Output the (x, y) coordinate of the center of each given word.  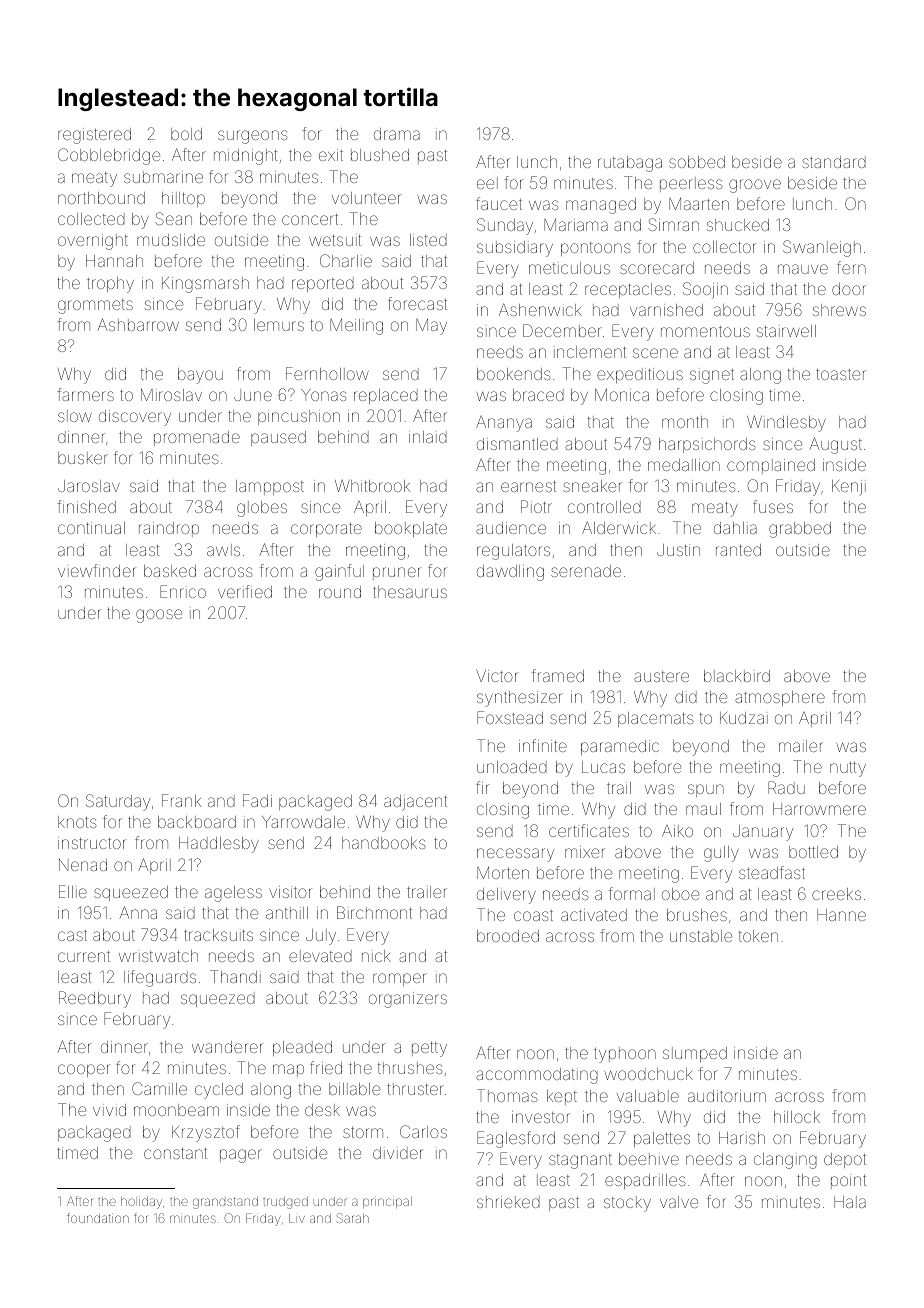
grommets (95, 306)
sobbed (697, 162)
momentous (705, 331)
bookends (514, 374)
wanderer (227, 1047)
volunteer (367, 198)
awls (223, 550)
